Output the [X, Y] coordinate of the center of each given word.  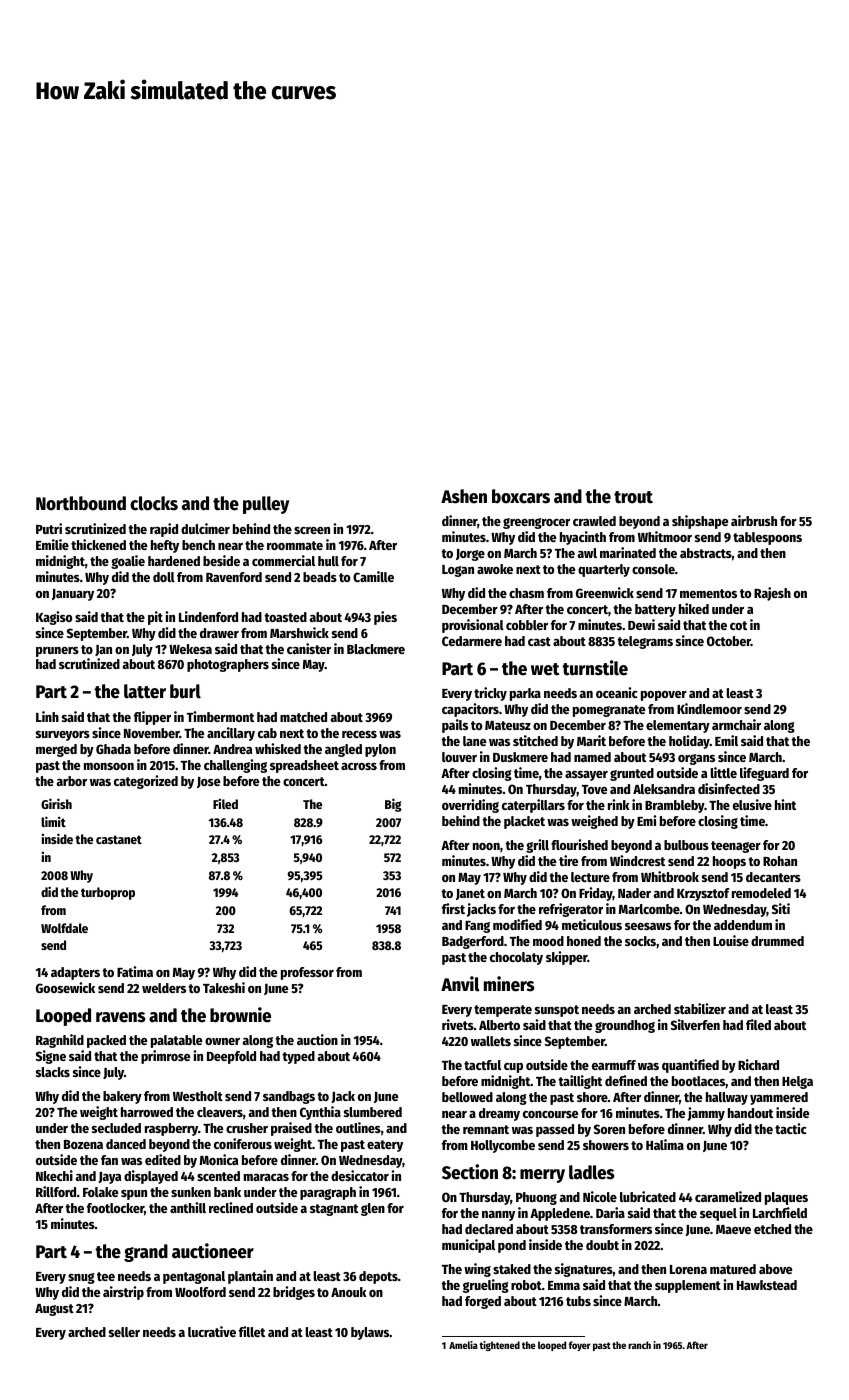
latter [145, 691]
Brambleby [674, 806]
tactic [791, 1128]
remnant [486, 1129]
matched [303, 717]
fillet [252, 1331]
